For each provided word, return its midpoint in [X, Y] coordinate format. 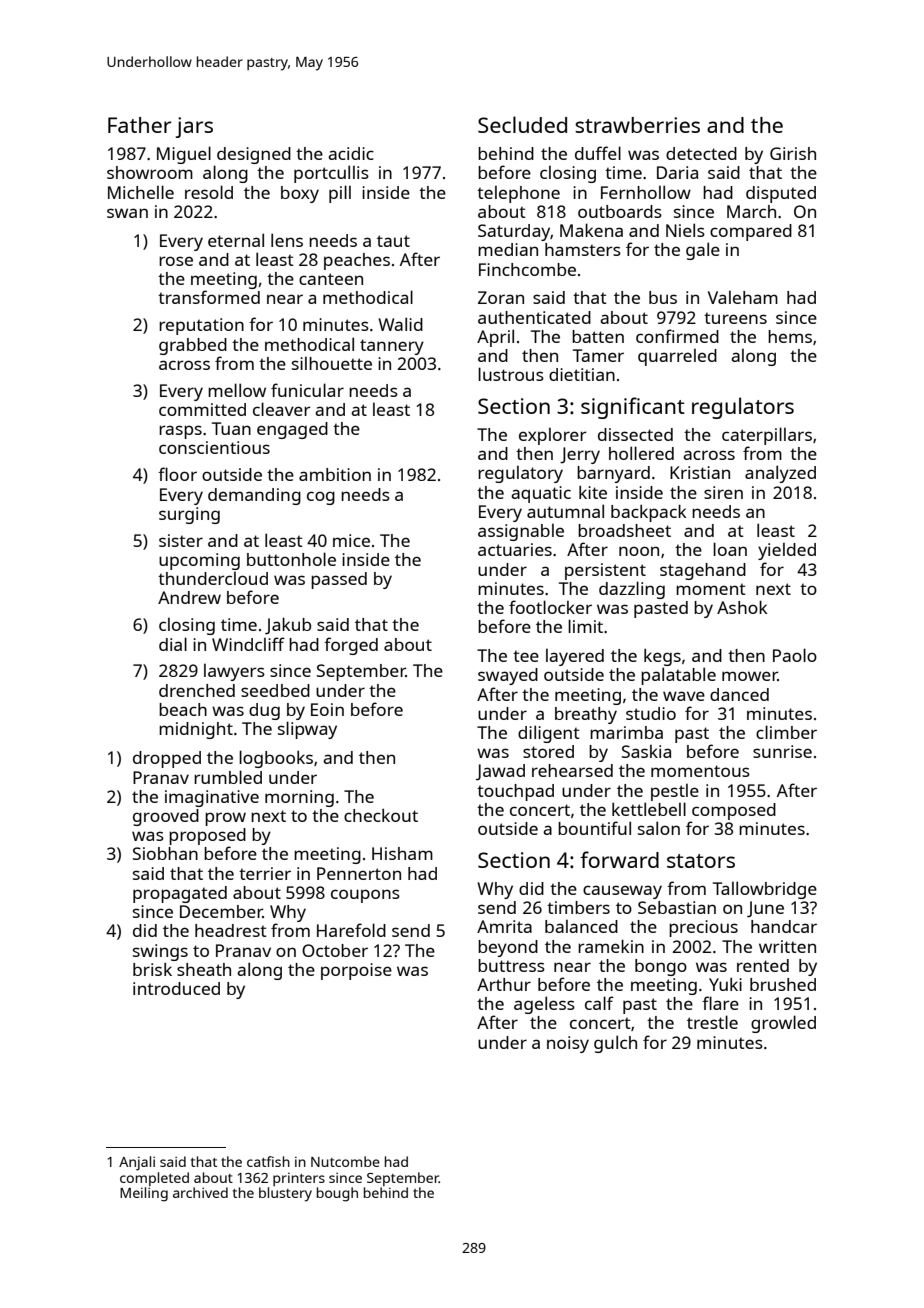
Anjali [137, 1163]
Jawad [500, 772]
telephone [518, 194]
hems [790, 336]
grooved [166, 817]
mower [750, 676]
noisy [568, 1044]
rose [176, 261]
